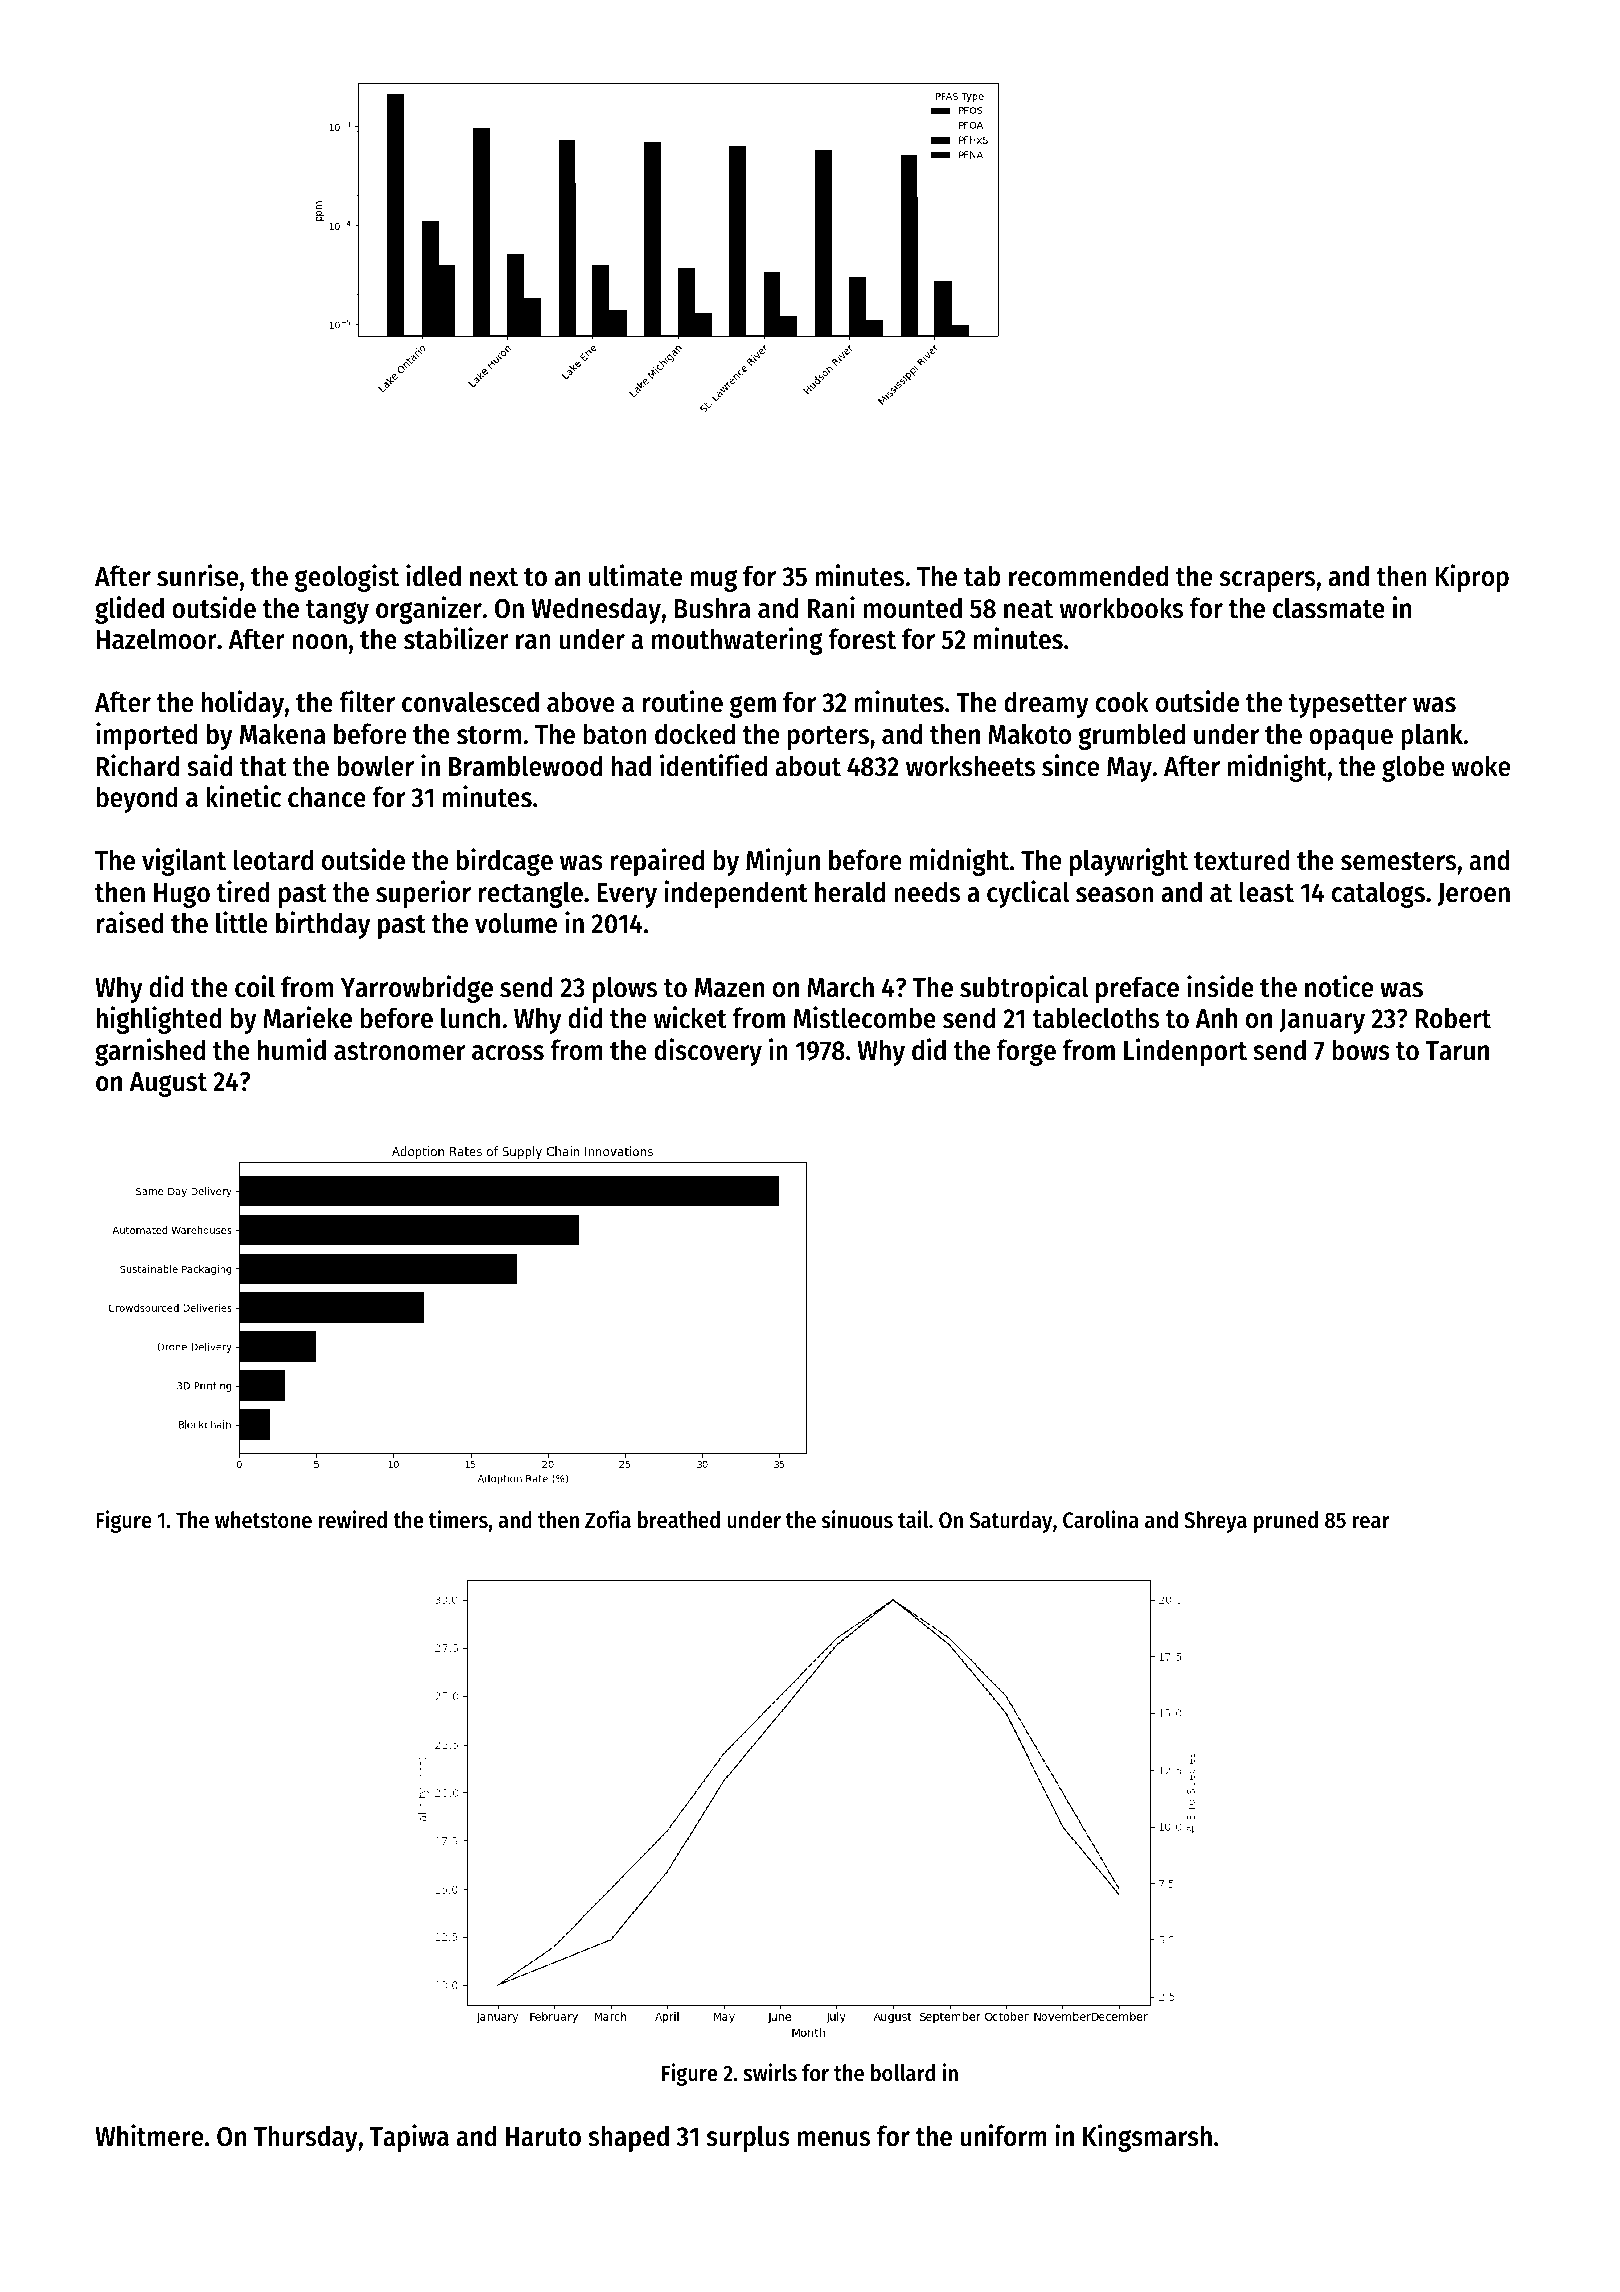 Image resolution: width=1620 pixels, height=2292 pixels. Describe the element at coordinates (913, 1519) in the screenshot. I see `tail` at that location.
